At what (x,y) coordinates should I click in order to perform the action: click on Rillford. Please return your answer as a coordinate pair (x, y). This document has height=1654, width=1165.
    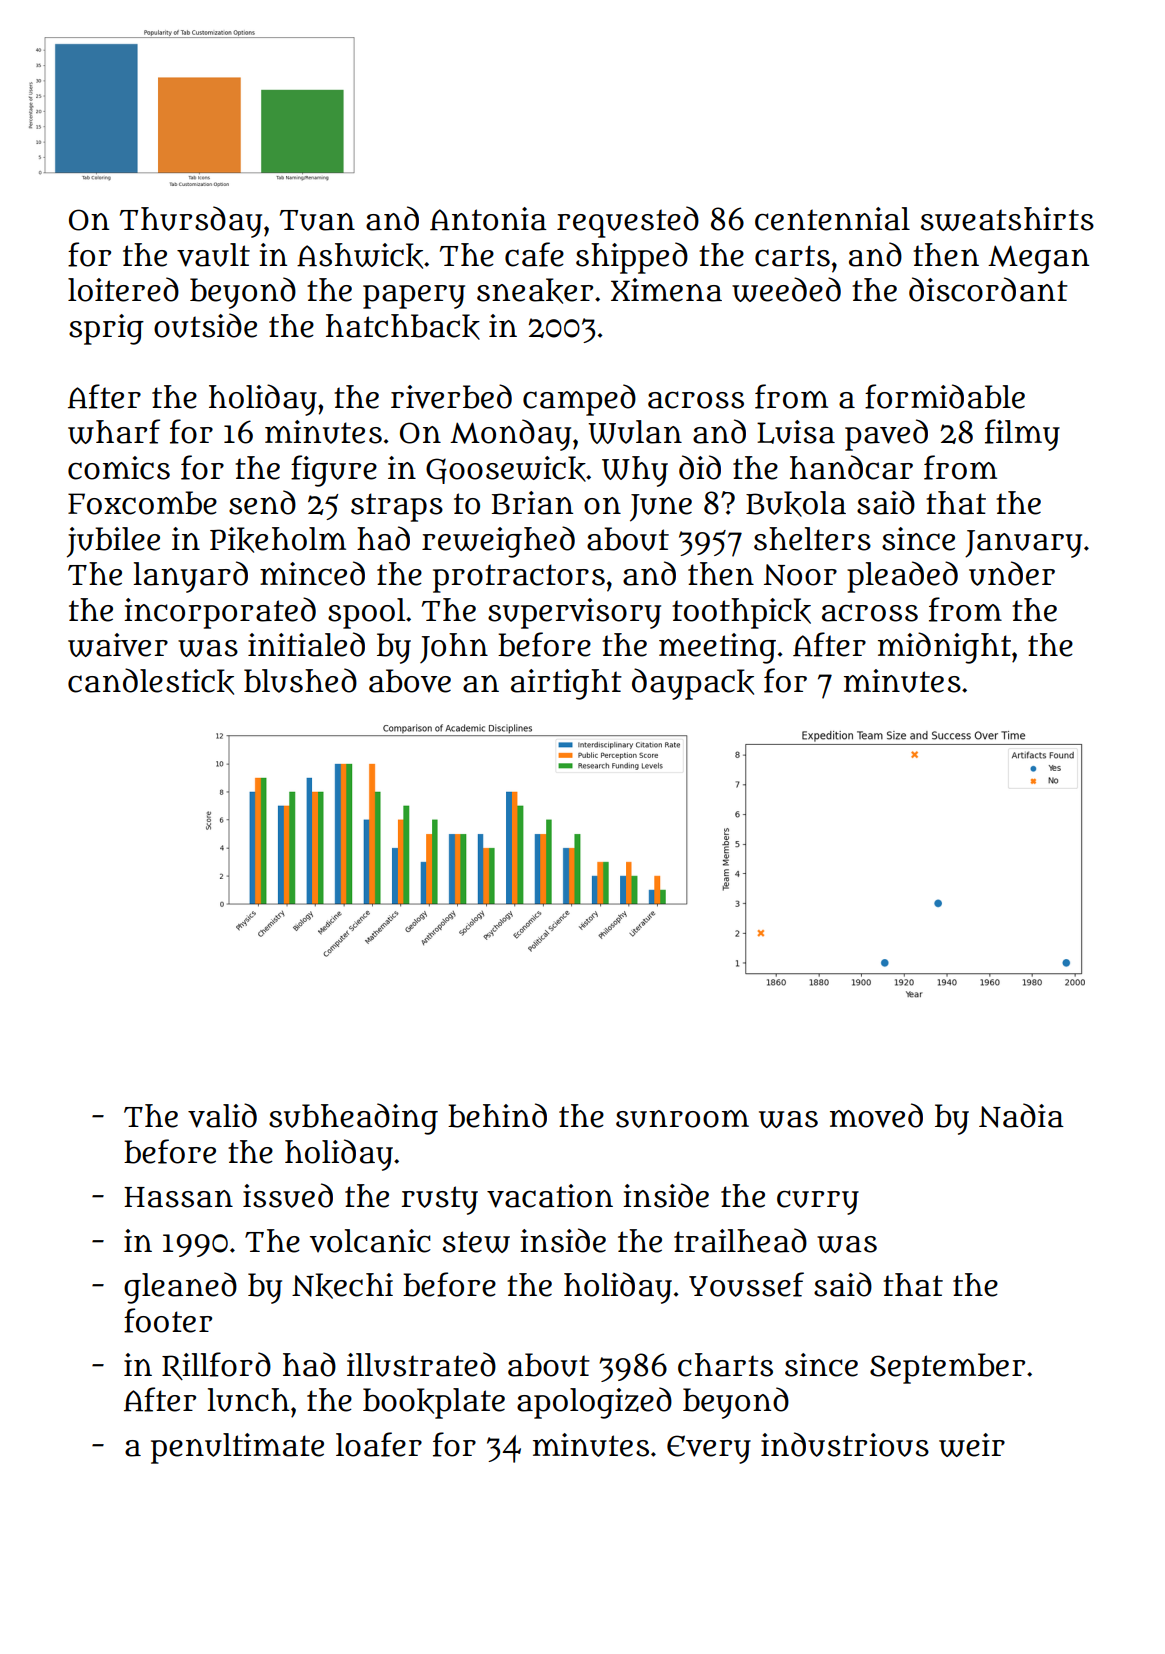
    Looking at the image, I should click on (216, 1366).
